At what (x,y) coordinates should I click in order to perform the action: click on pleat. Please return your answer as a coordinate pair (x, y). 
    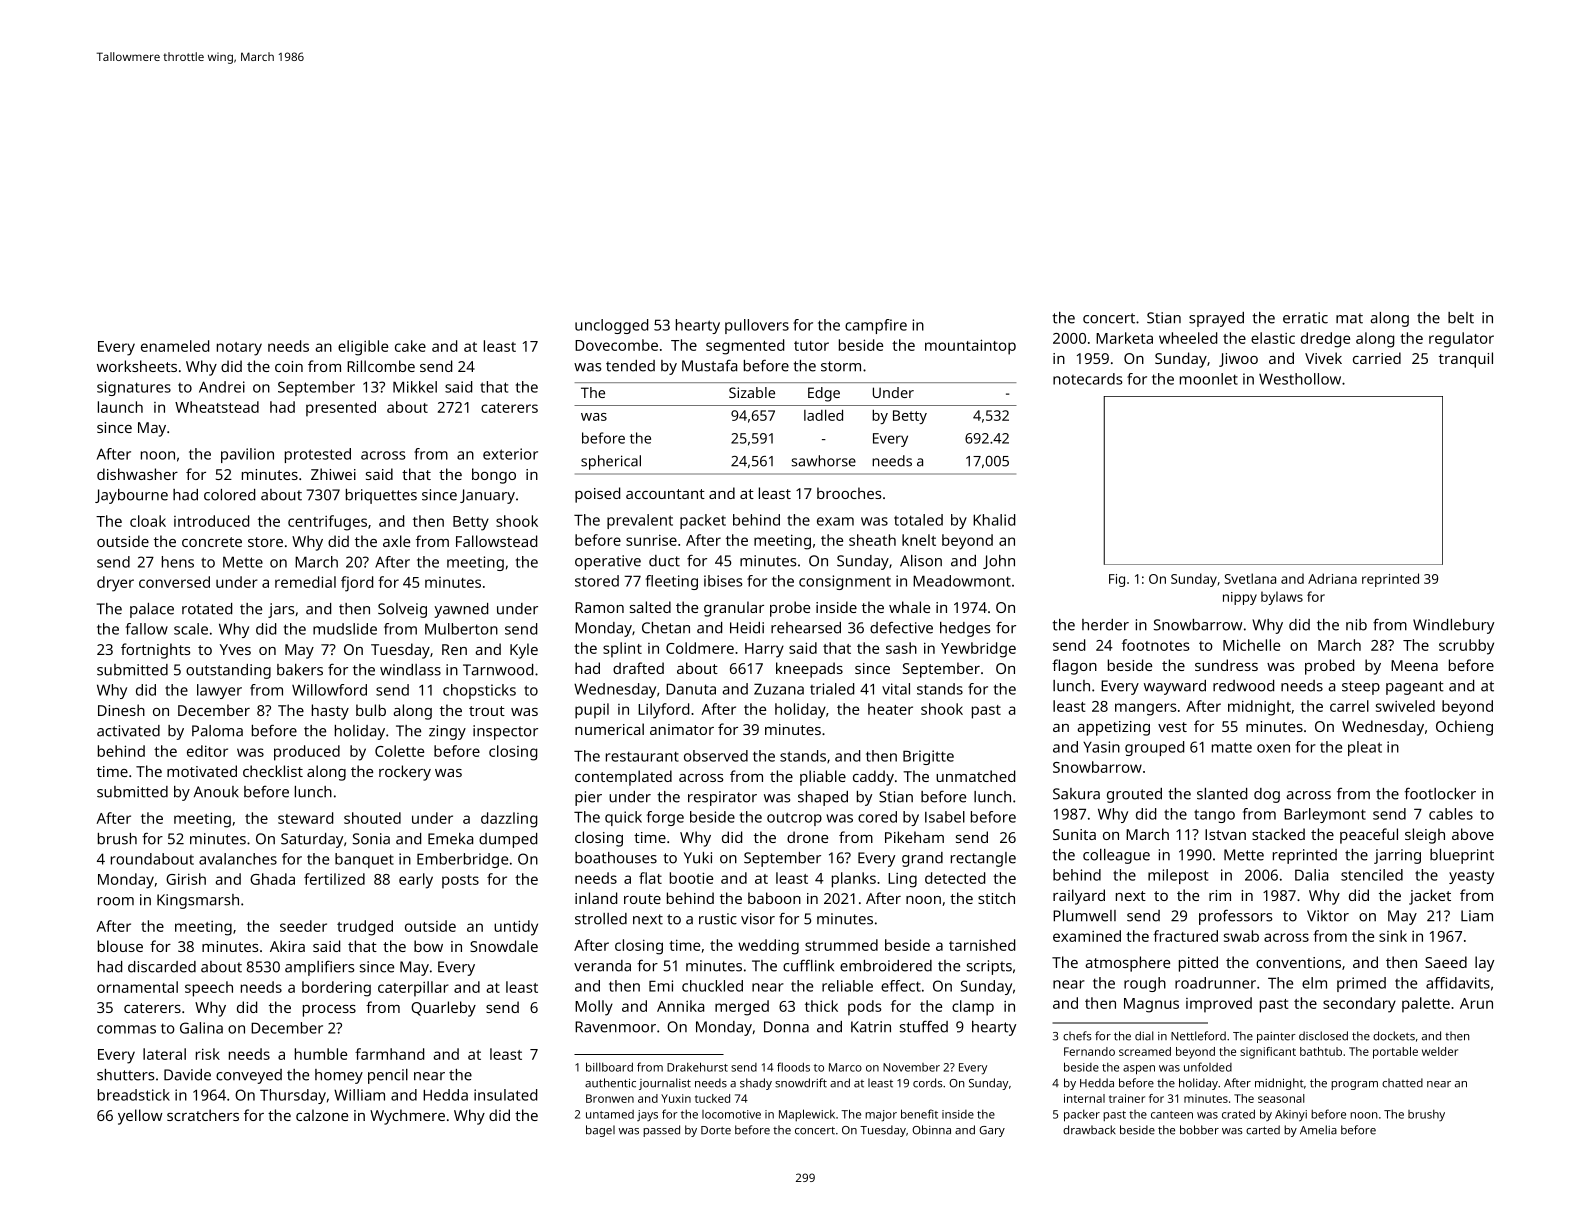
    Looking at the image, I should click on (1365, 748).
